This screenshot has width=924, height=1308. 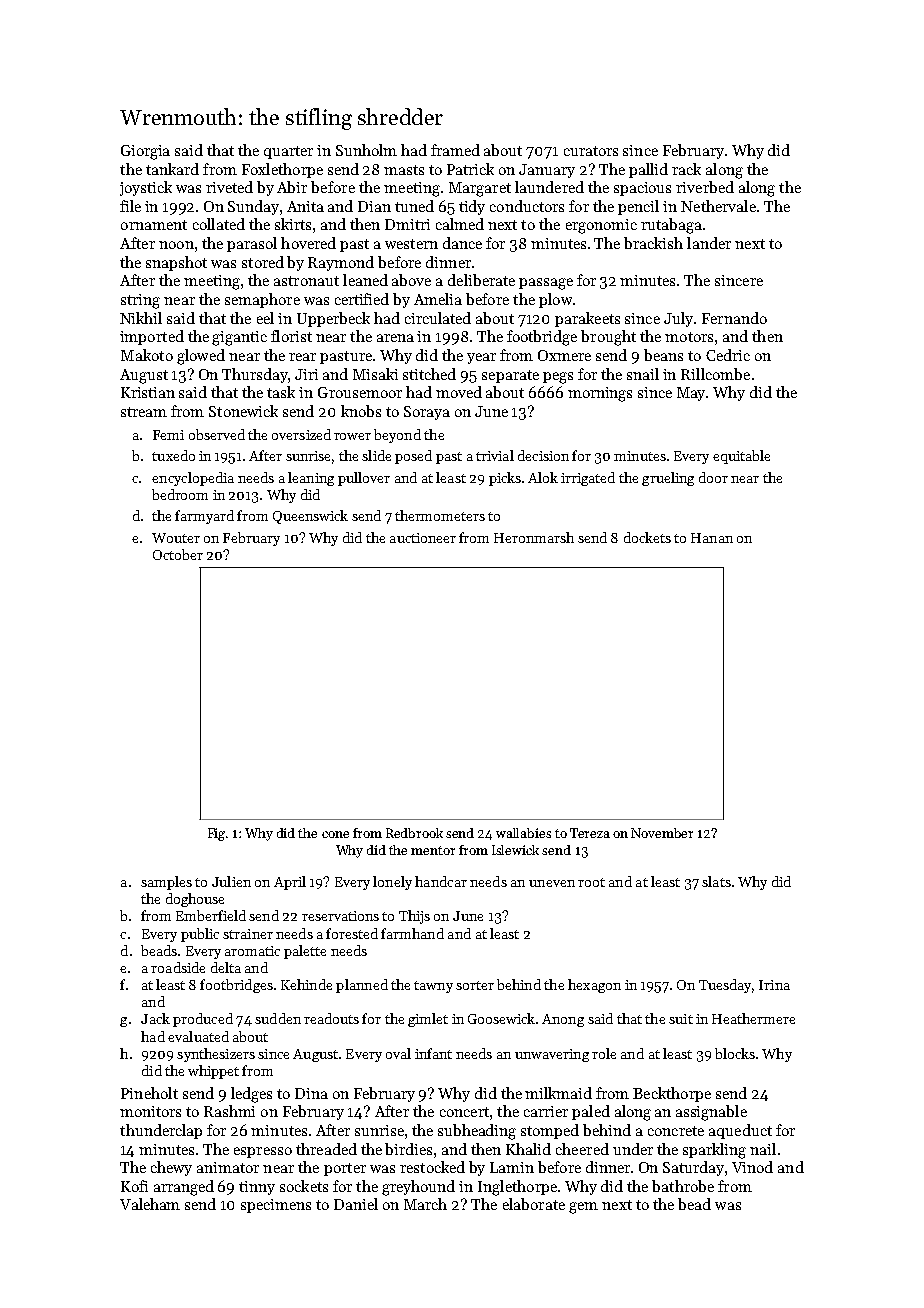 I want to click on motors, so click(x=689, y=337).
